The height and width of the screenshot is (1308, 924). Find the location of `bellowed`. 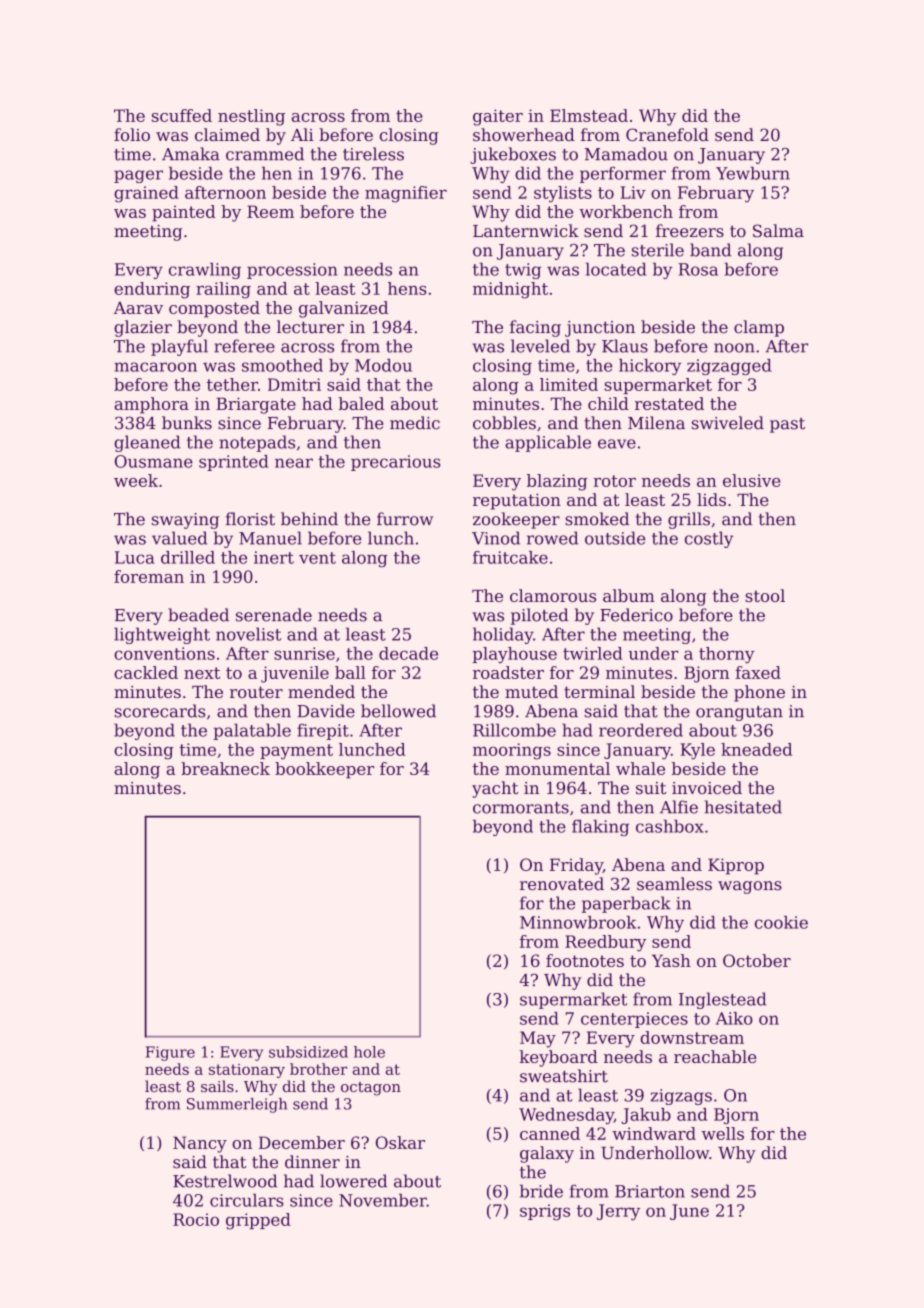

bellowed is located at coordinates (398, 711).
